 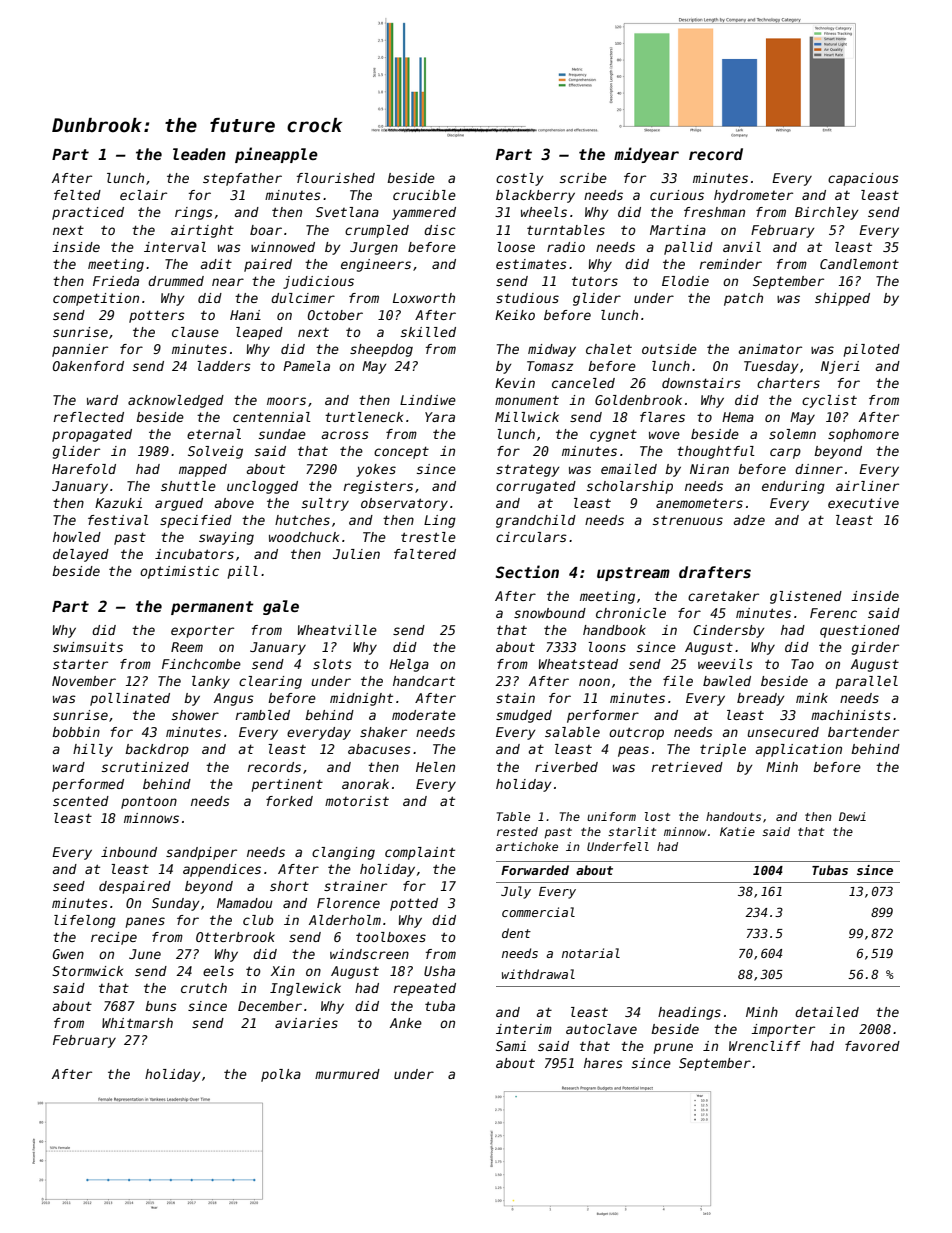 I want to click on anorak, so click(x=365, y=784).
